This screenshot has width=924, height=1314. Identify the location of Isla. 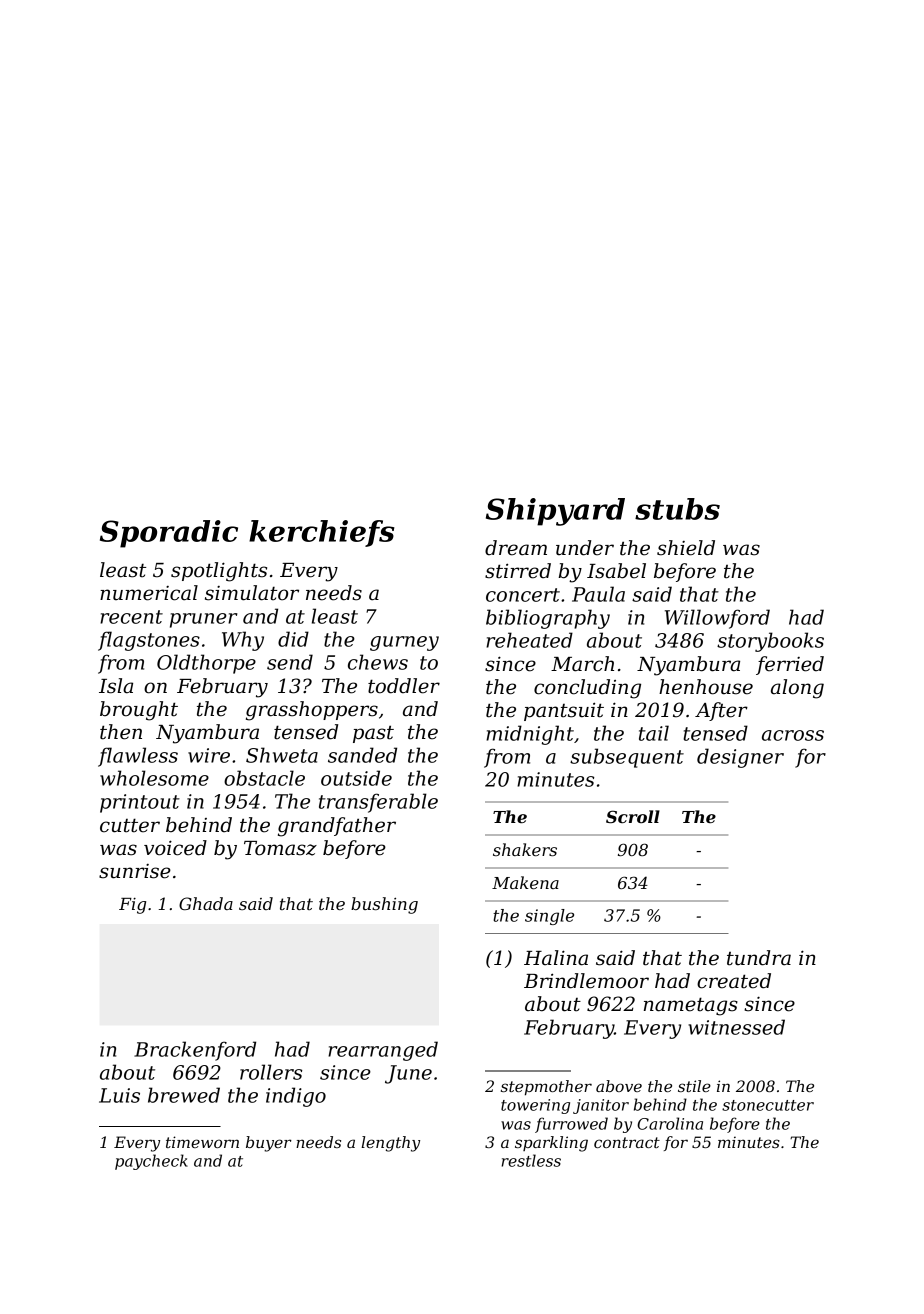
(116, 686).
